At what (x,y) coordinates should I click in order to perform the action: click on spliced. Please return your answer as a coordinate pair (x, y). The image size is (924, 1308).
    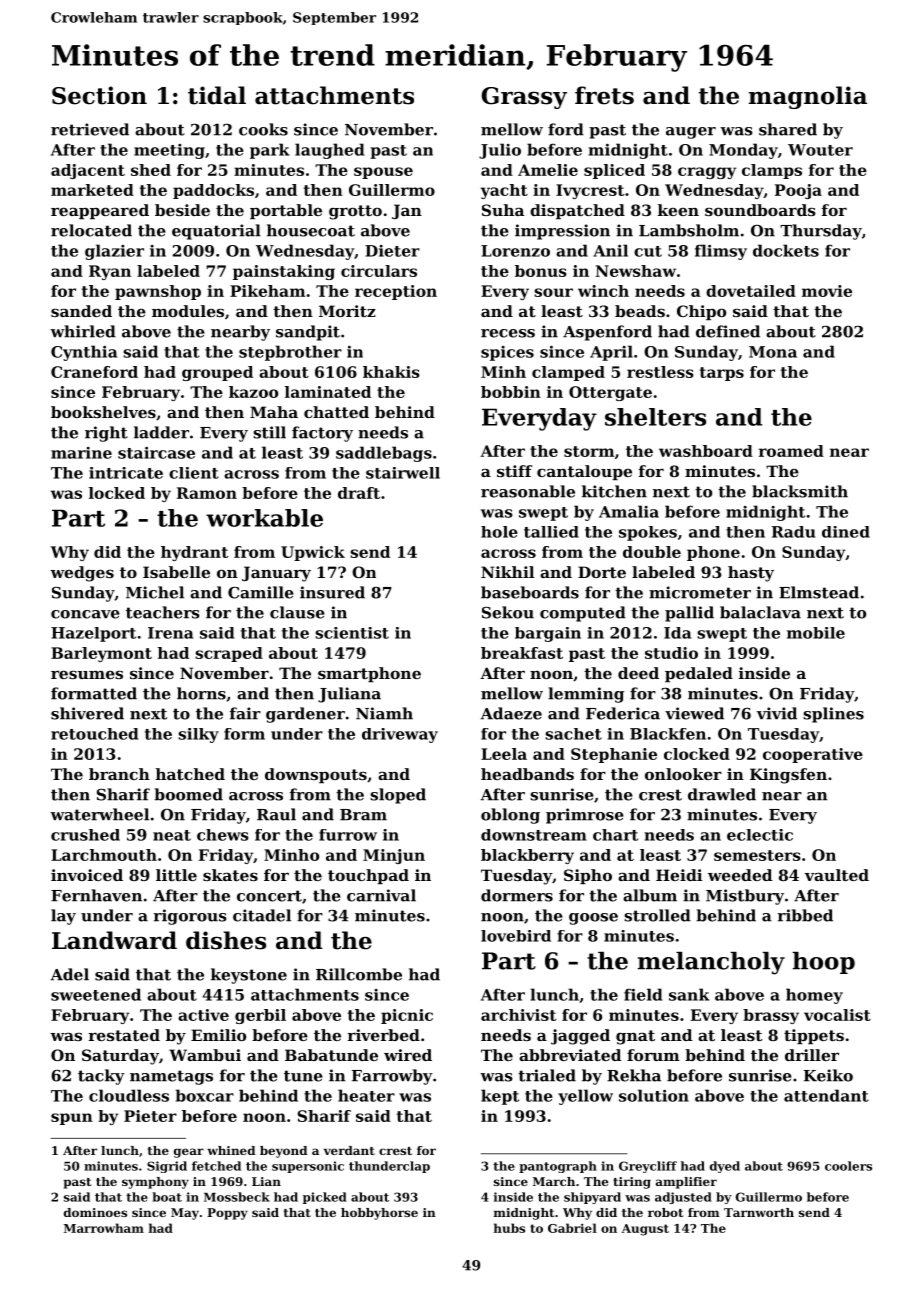
    Looking at the image, I should click on (614, 171).
